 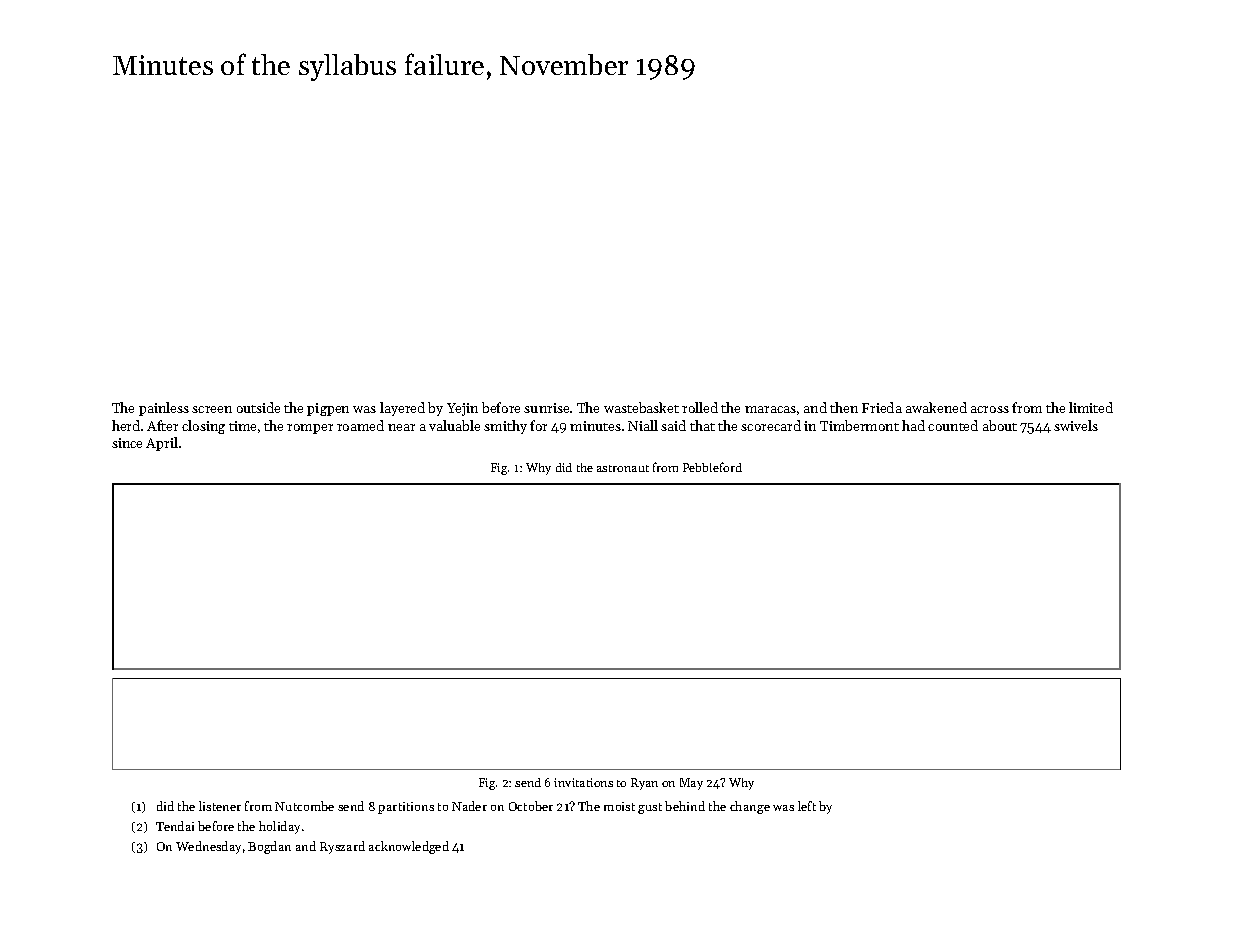 What do you see at coordinates (505, 427) in the page?
I see `smithy` at bounding box center [505, 427].
